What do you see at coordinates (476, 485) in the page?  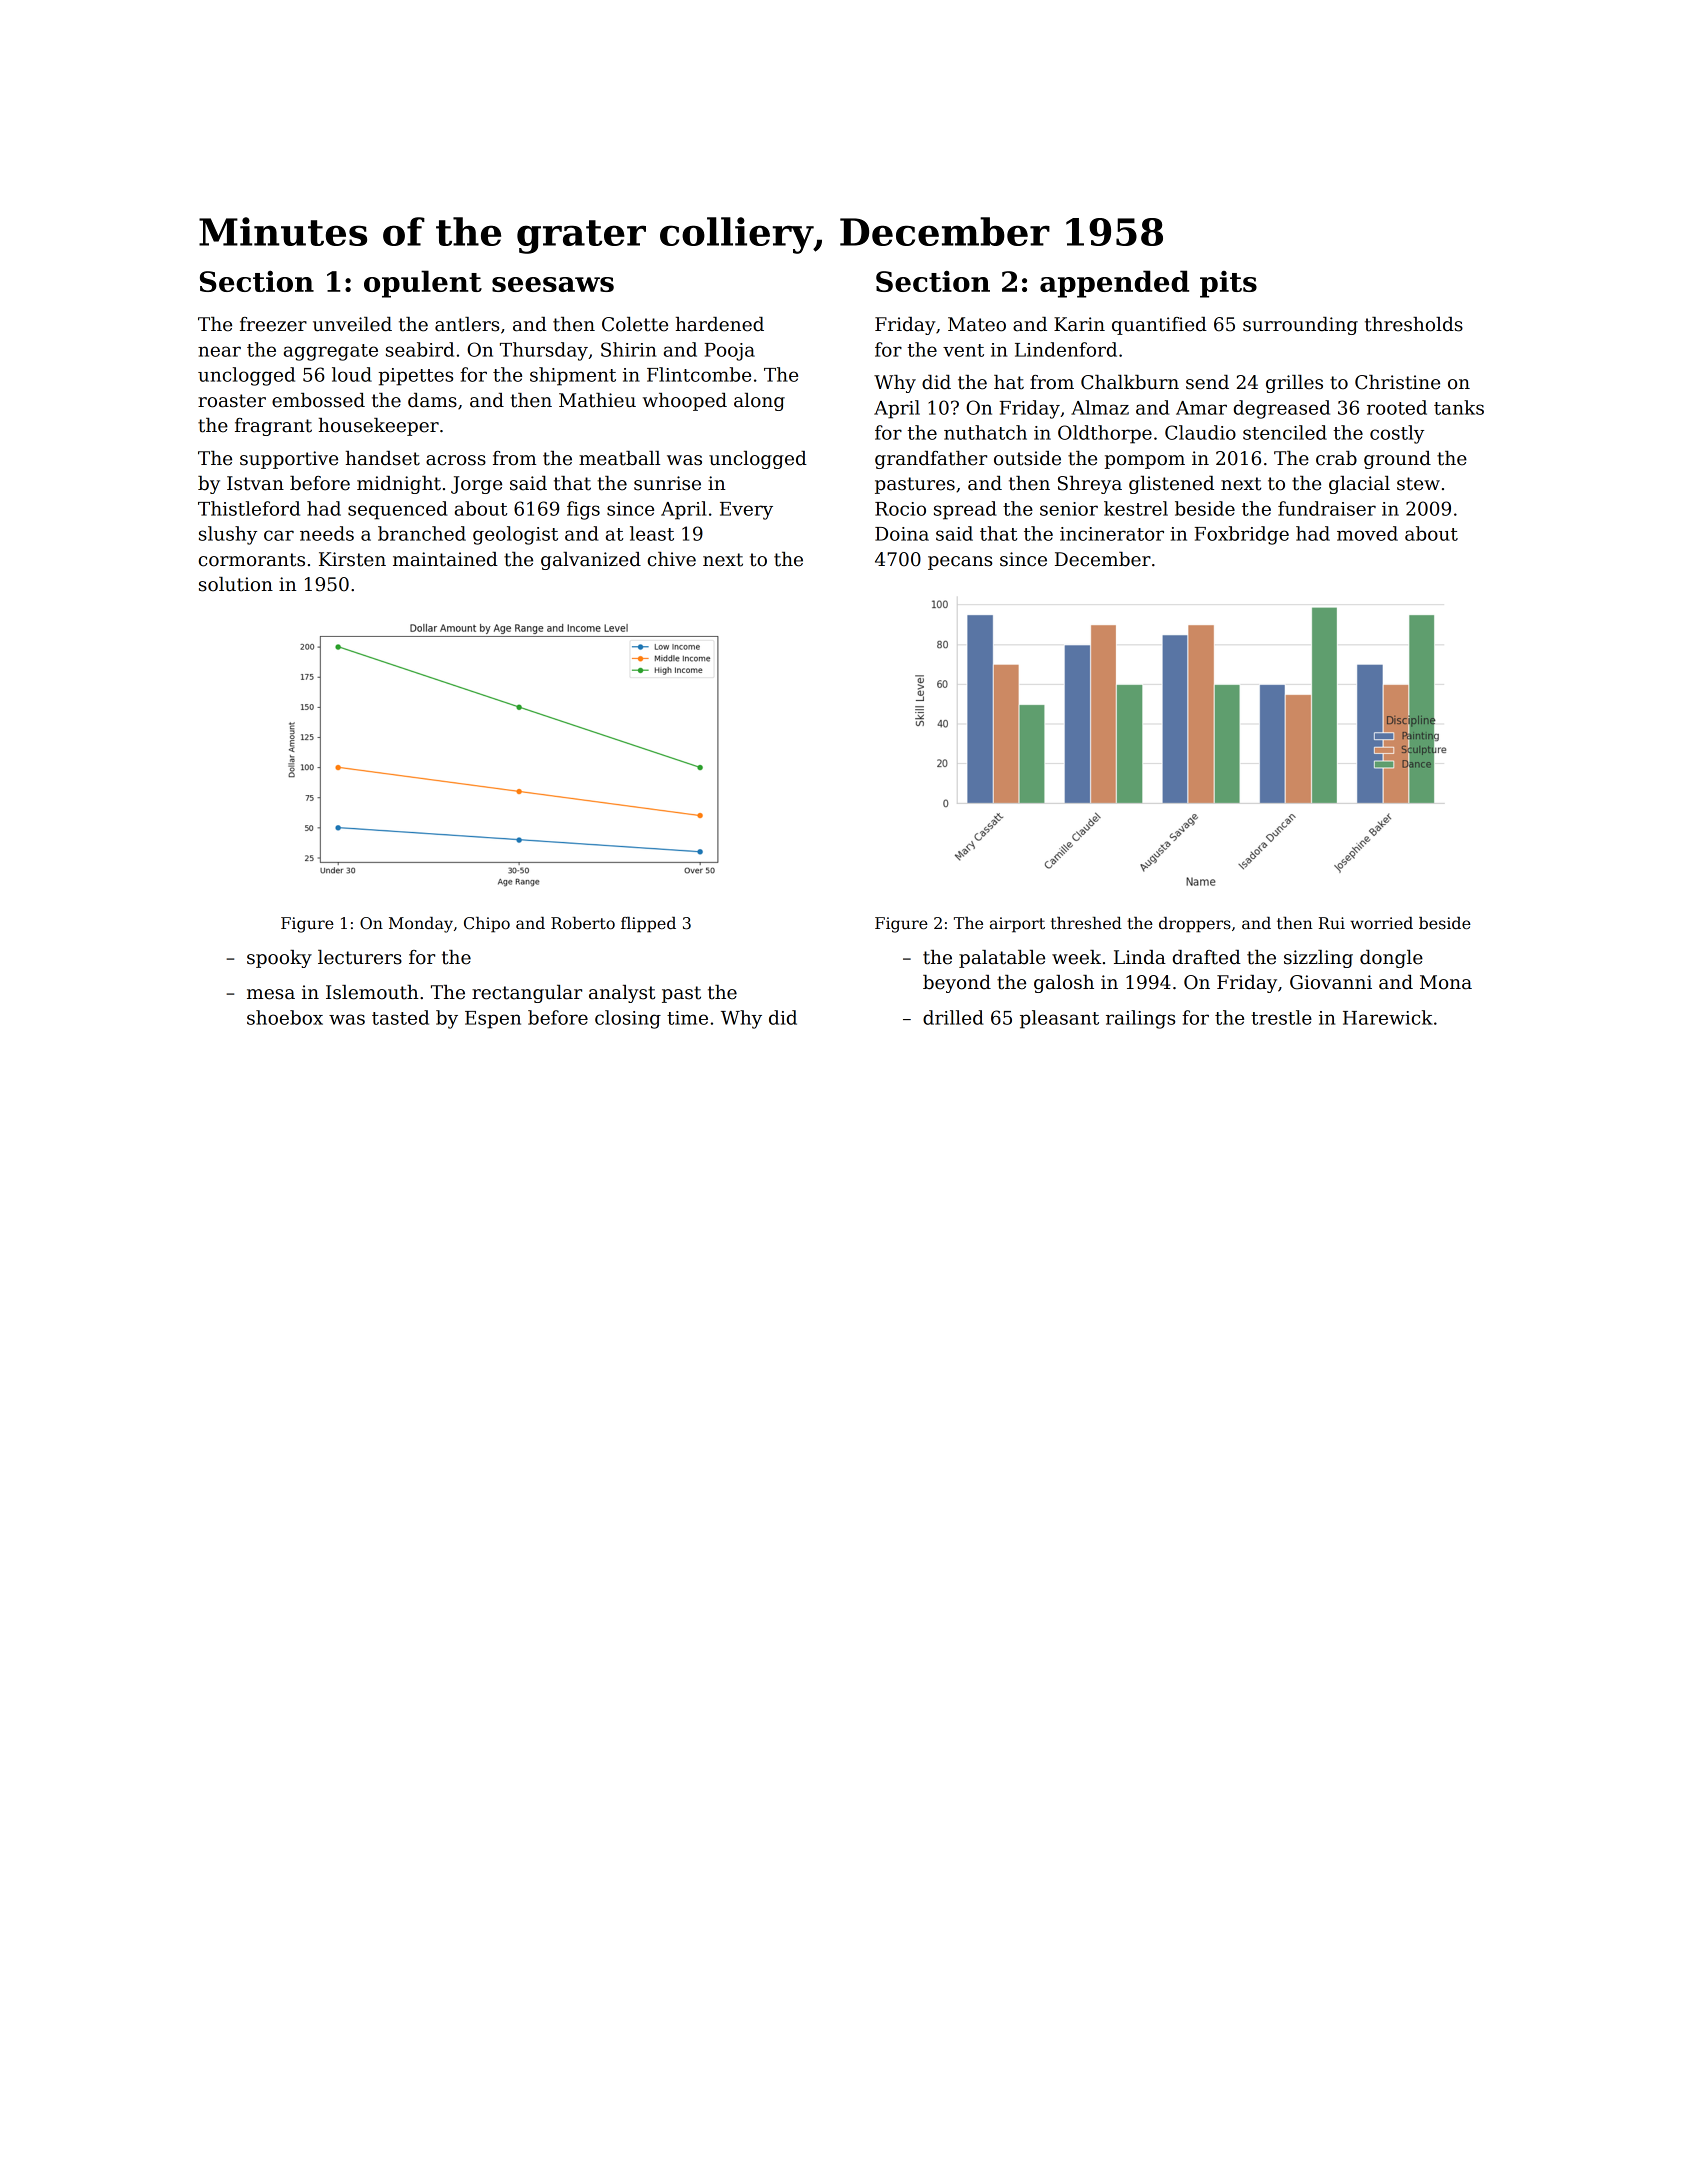 I see `Jorge` at bounding box center [476, 485].
